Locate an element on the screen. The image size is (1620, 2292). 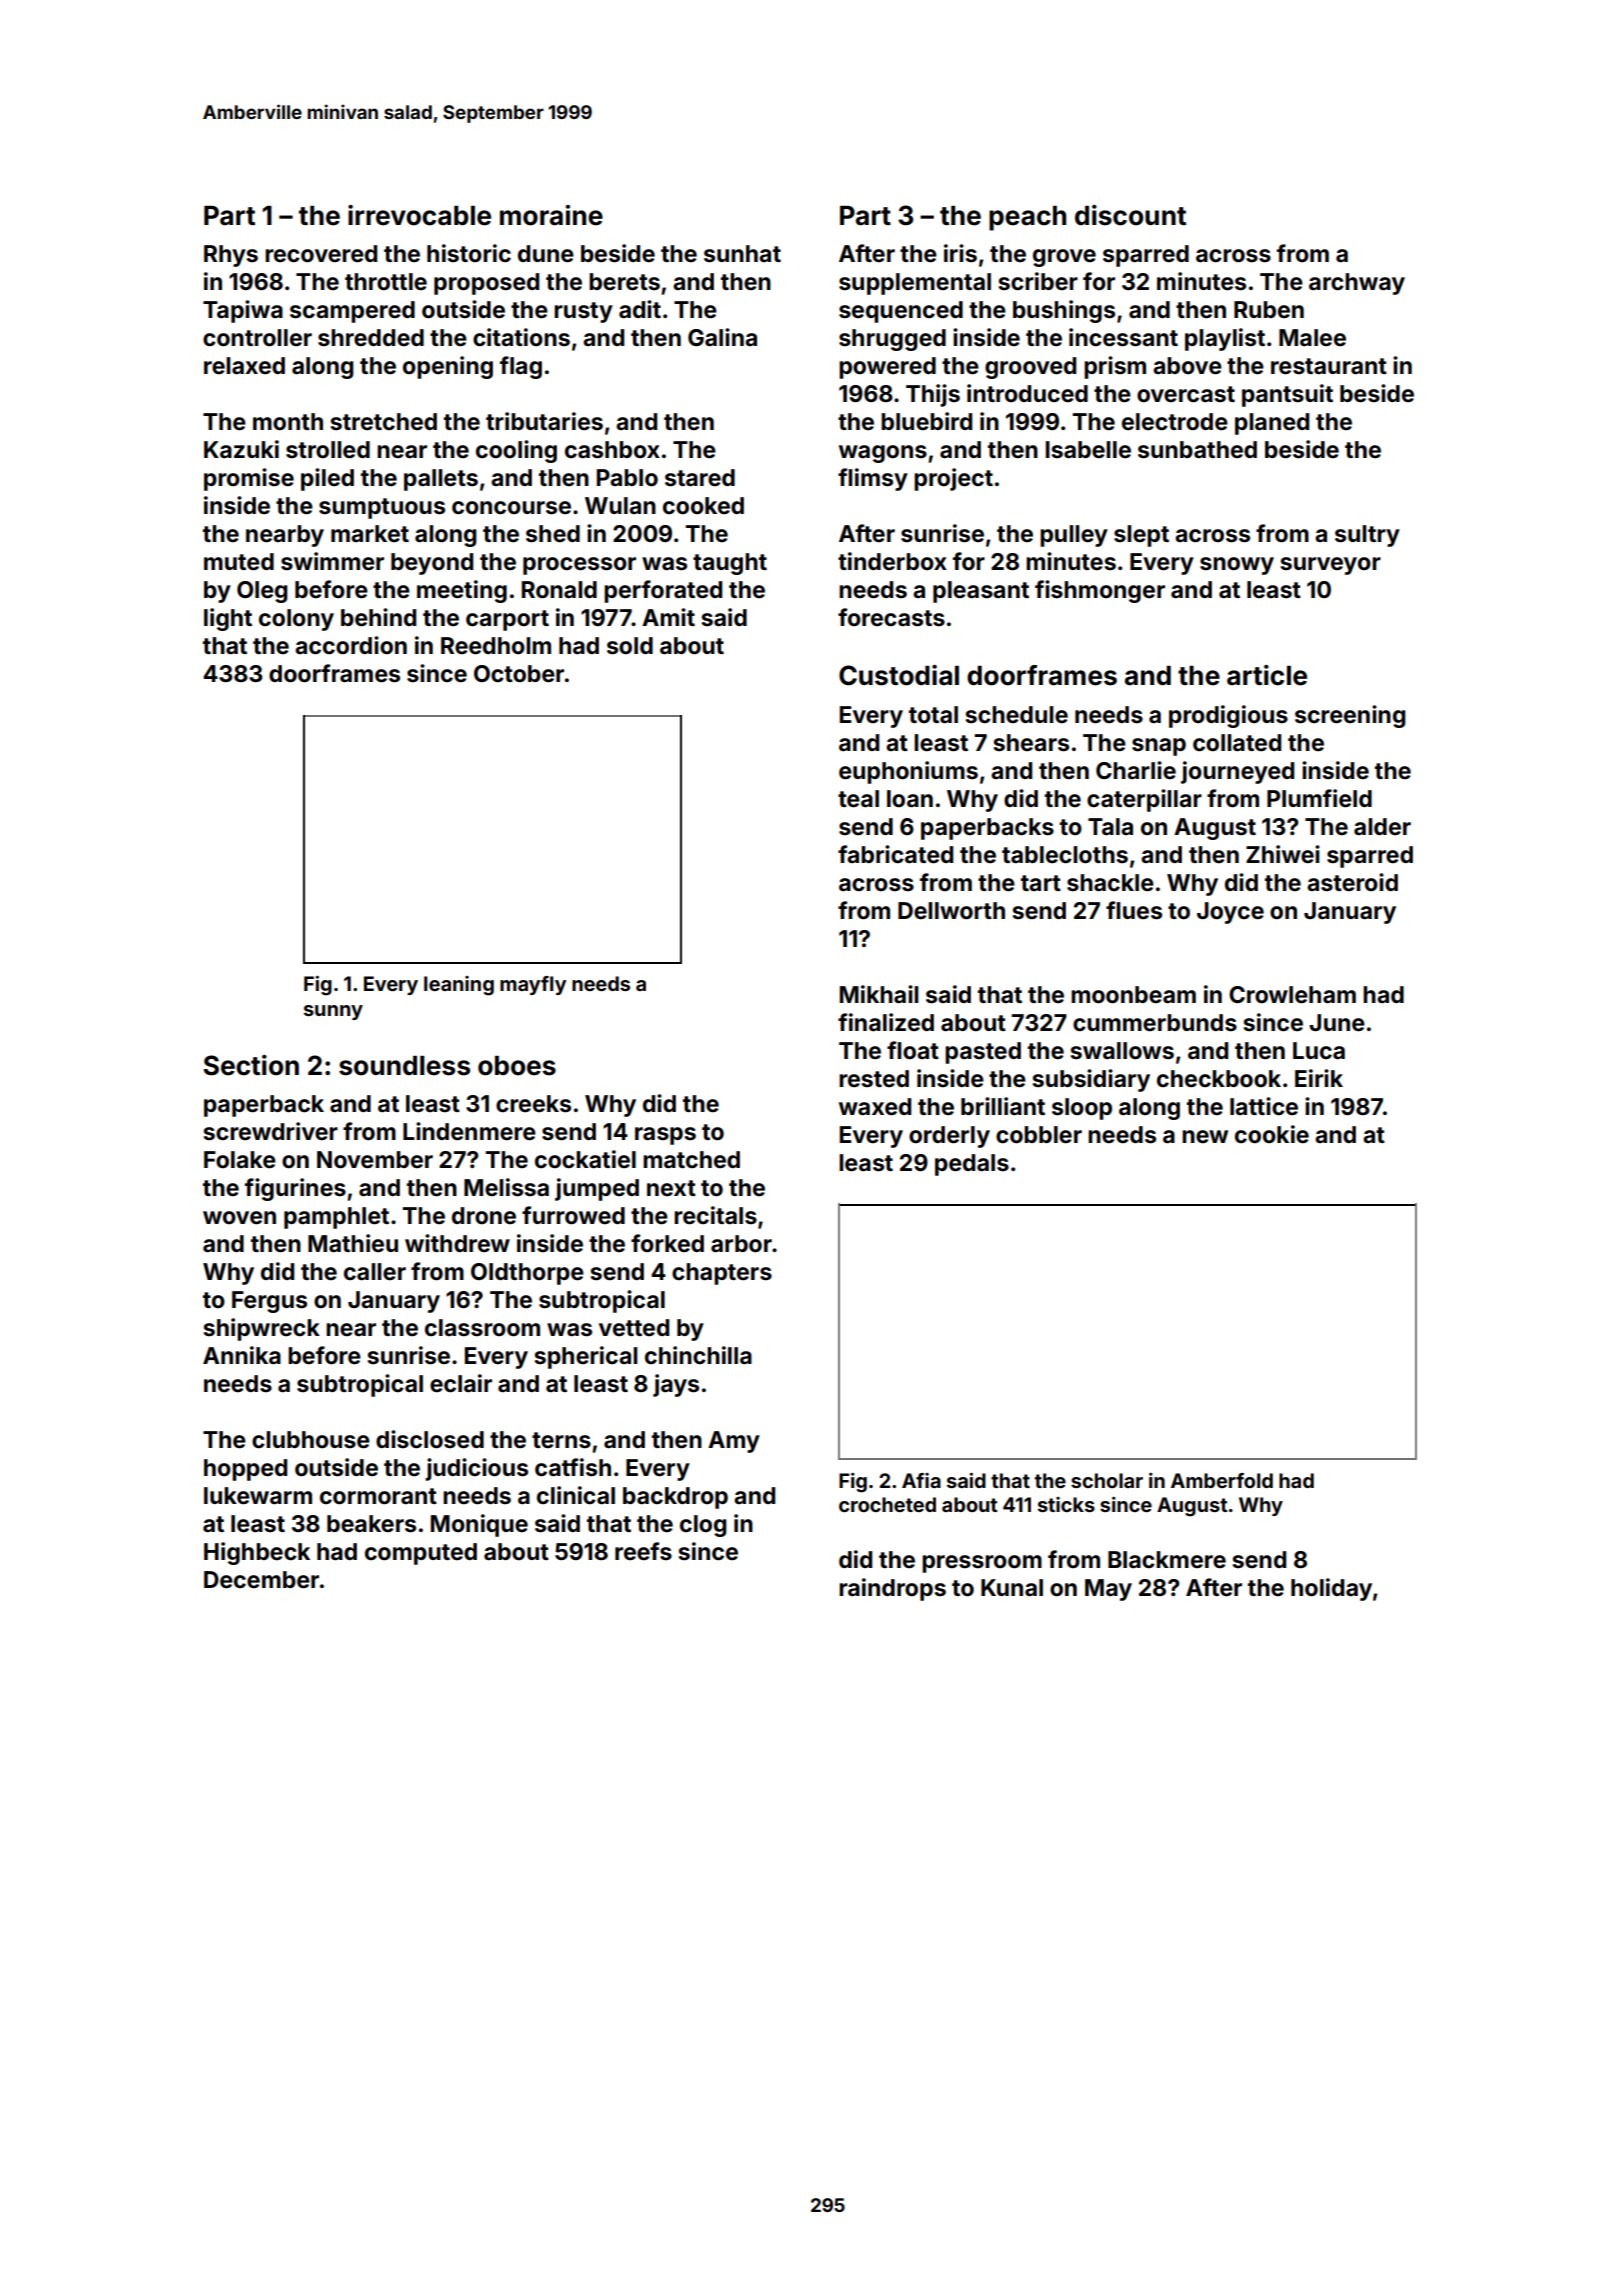
asteroid is located at coordinates (1352, 882).
